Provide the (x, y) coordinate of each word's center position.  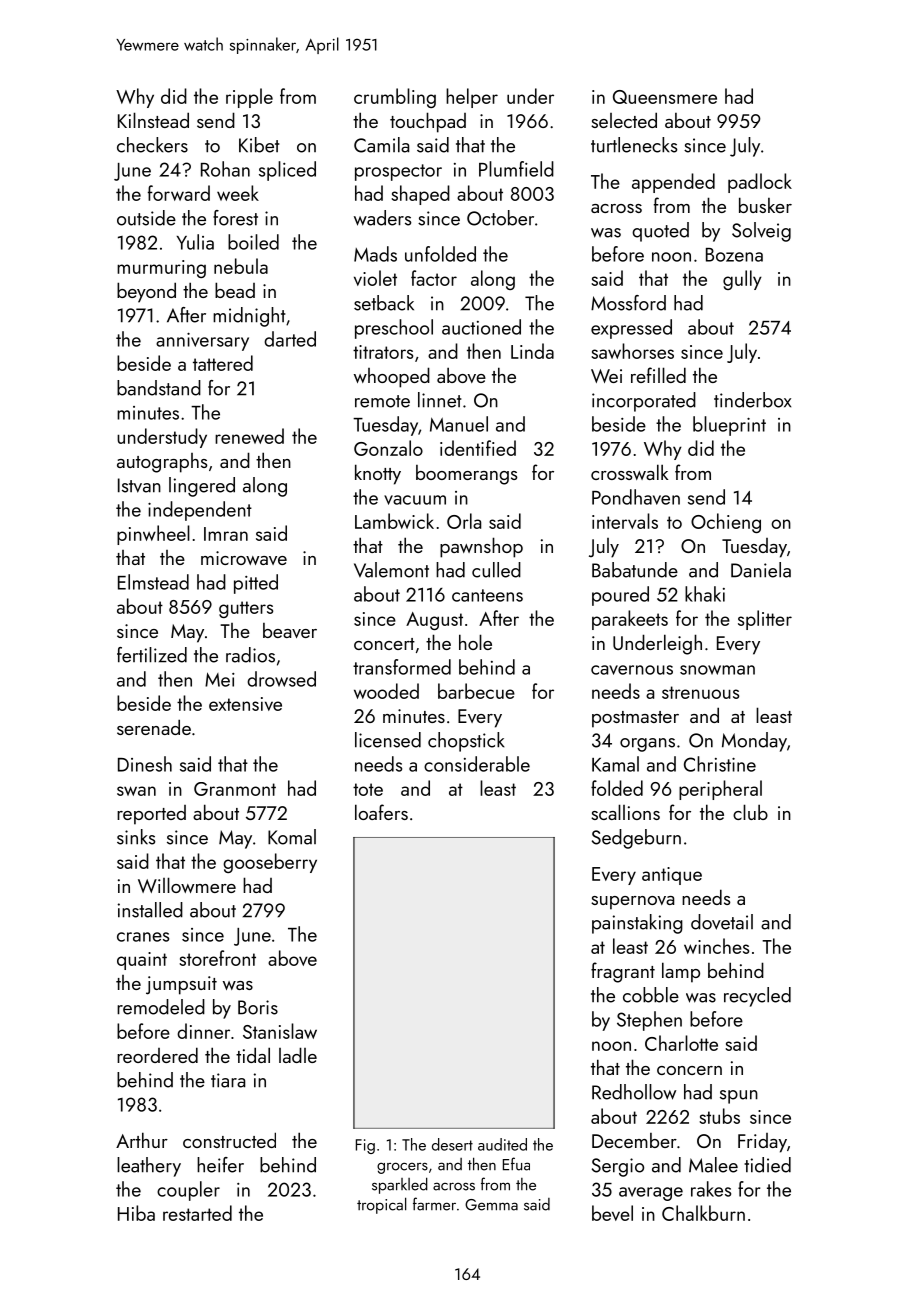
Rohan (225, 169)
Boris (258, 1007)
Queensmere (665, 97)
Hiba (136, 1213)
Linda (532, 351)
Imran (226, 534)
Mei (220, 679)
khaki (705, 594)
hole (475, 642)
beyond (146, 292)
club (750, 812)
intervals (625, 521)
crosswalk (629, 472)
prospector (398, 172)
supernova (632, 903)
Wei (606, 376)
